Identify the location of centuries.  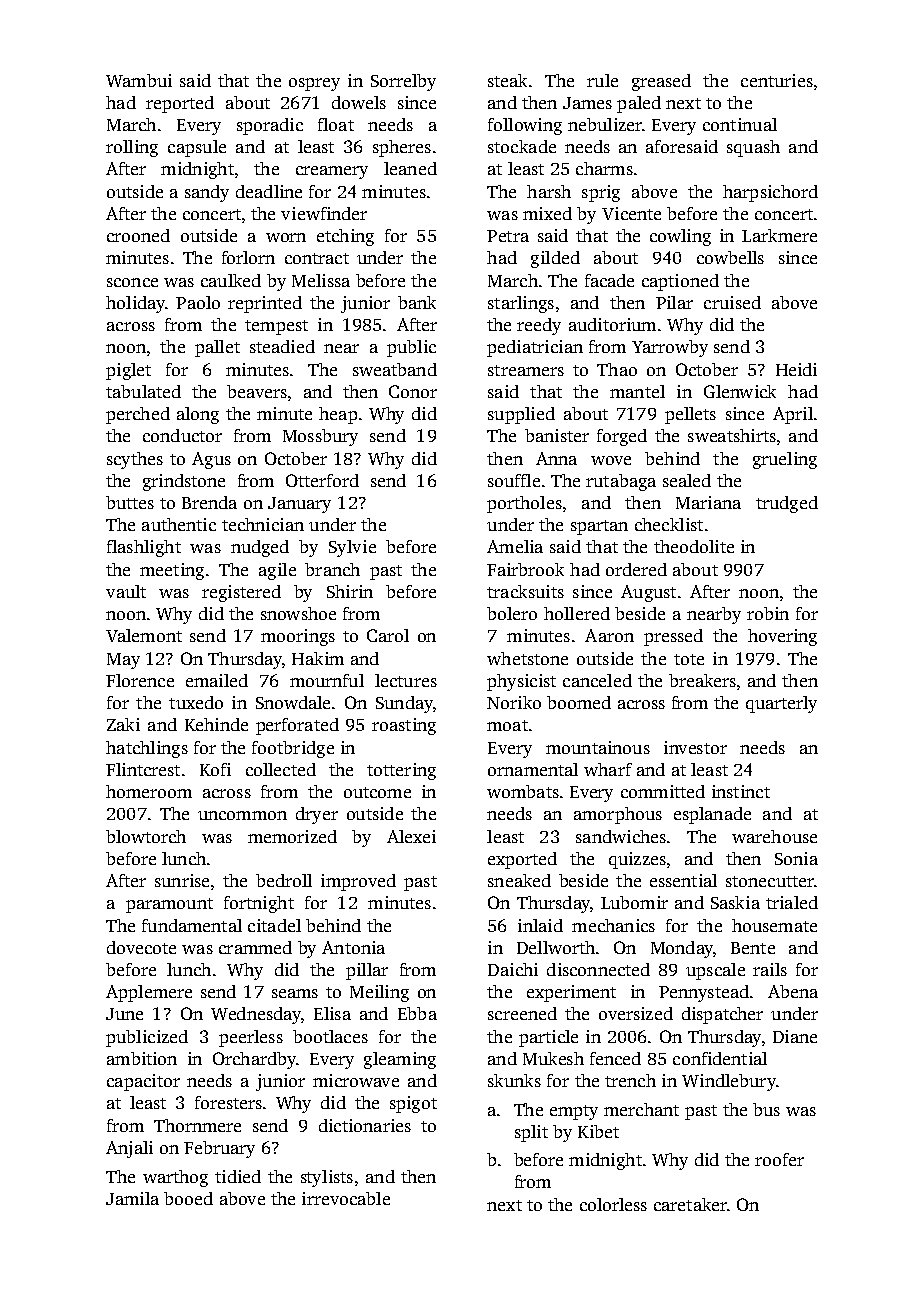
(777, 80).
